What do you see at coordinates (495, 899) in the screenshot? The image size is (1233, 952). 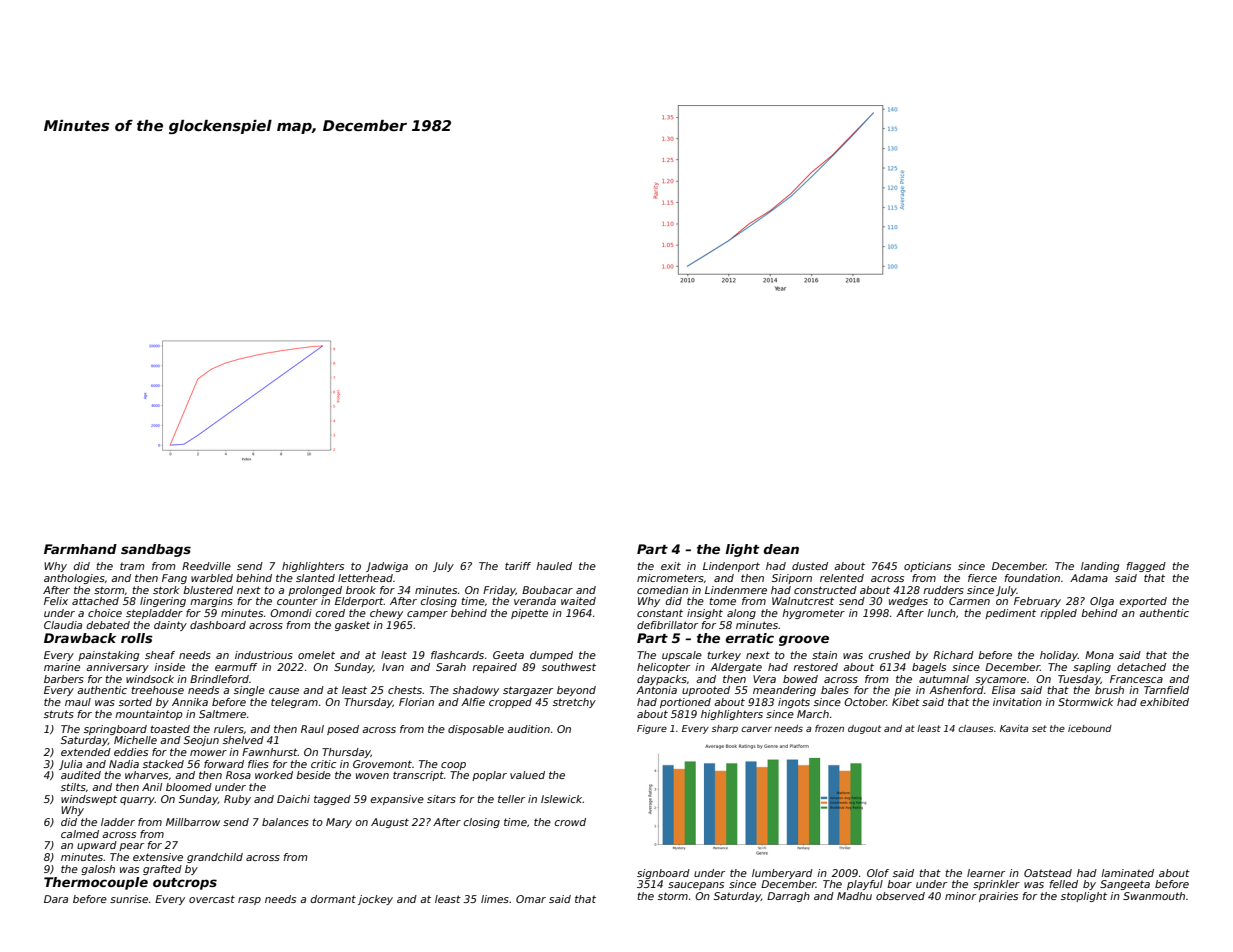 I see `limes` at bounding box center [495, 899].
